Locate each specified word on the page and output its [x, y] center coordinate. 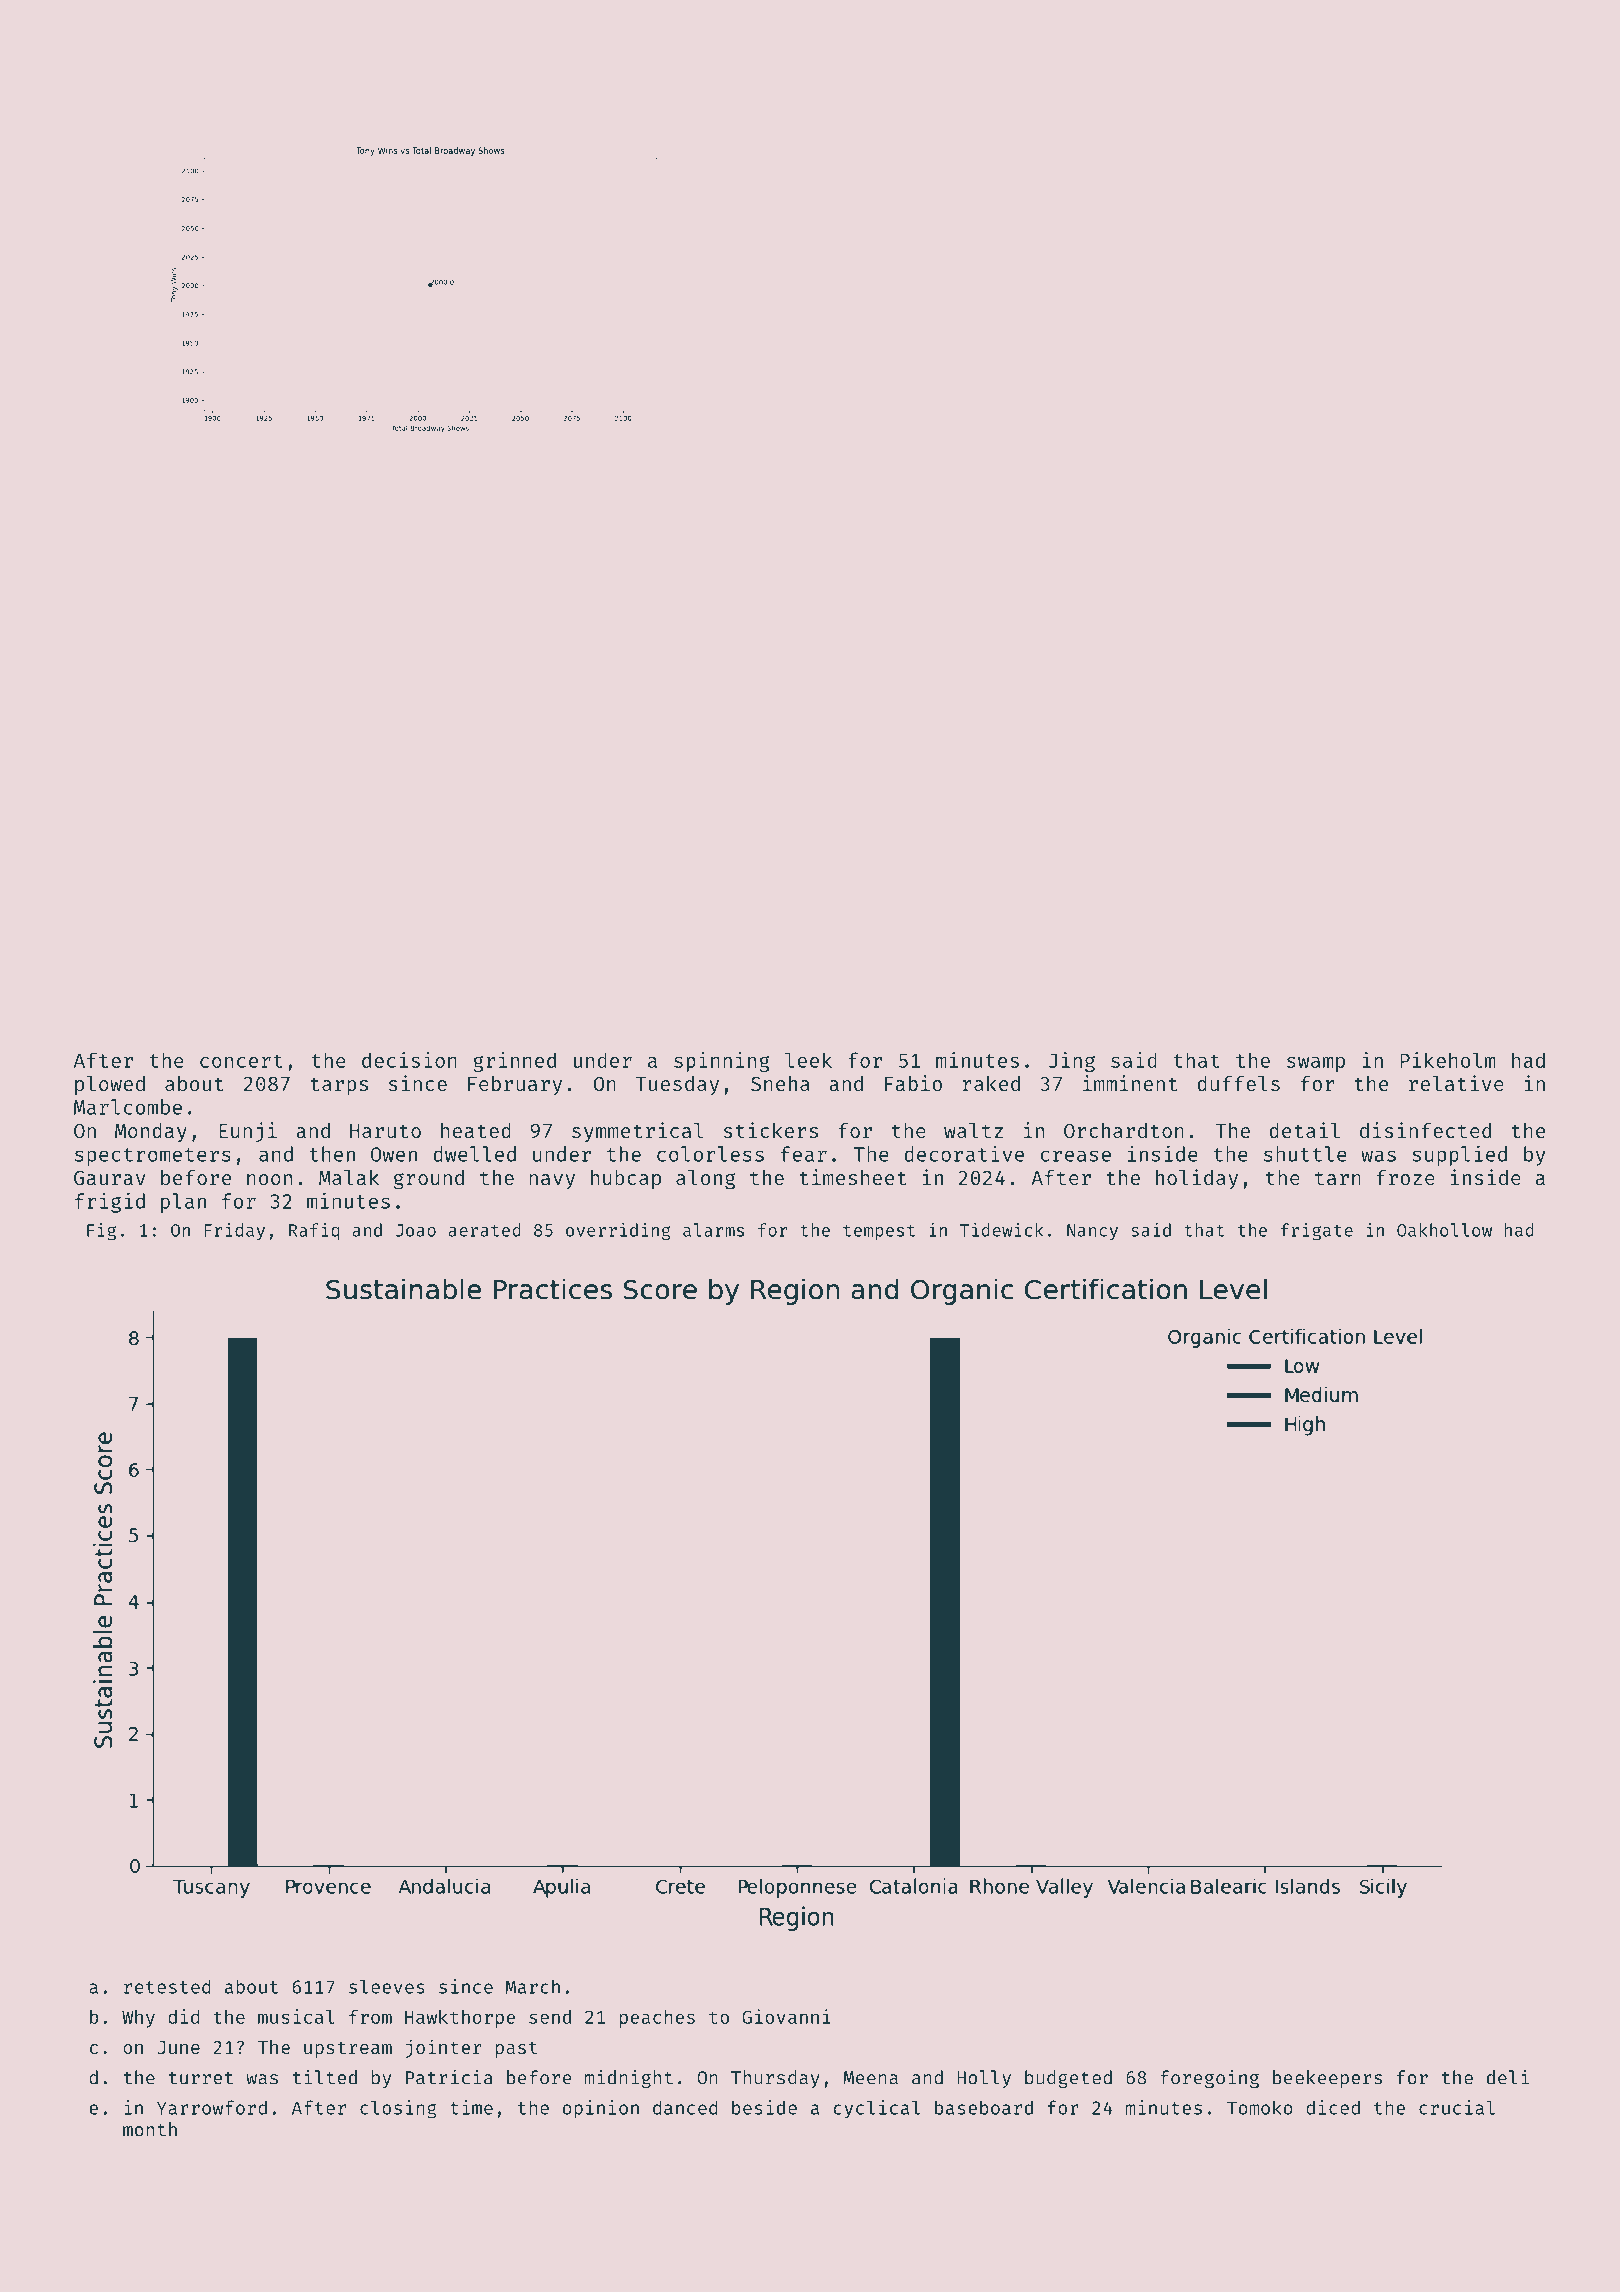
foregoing [1209, 2079]
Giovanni [786, 2016]
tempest [879, 1232]
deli [1508, 2077]
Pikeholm [1447, 1060]
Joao [416, 1230]
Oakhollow [1444, 1230]
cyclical [876, 2109]
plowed [110, 1085]
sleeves [387, 1986]
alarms [713, 1230]
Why [138, 2019]
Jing [1071, 1062]
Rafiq [314, 1231]
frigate [1317, 1231]
